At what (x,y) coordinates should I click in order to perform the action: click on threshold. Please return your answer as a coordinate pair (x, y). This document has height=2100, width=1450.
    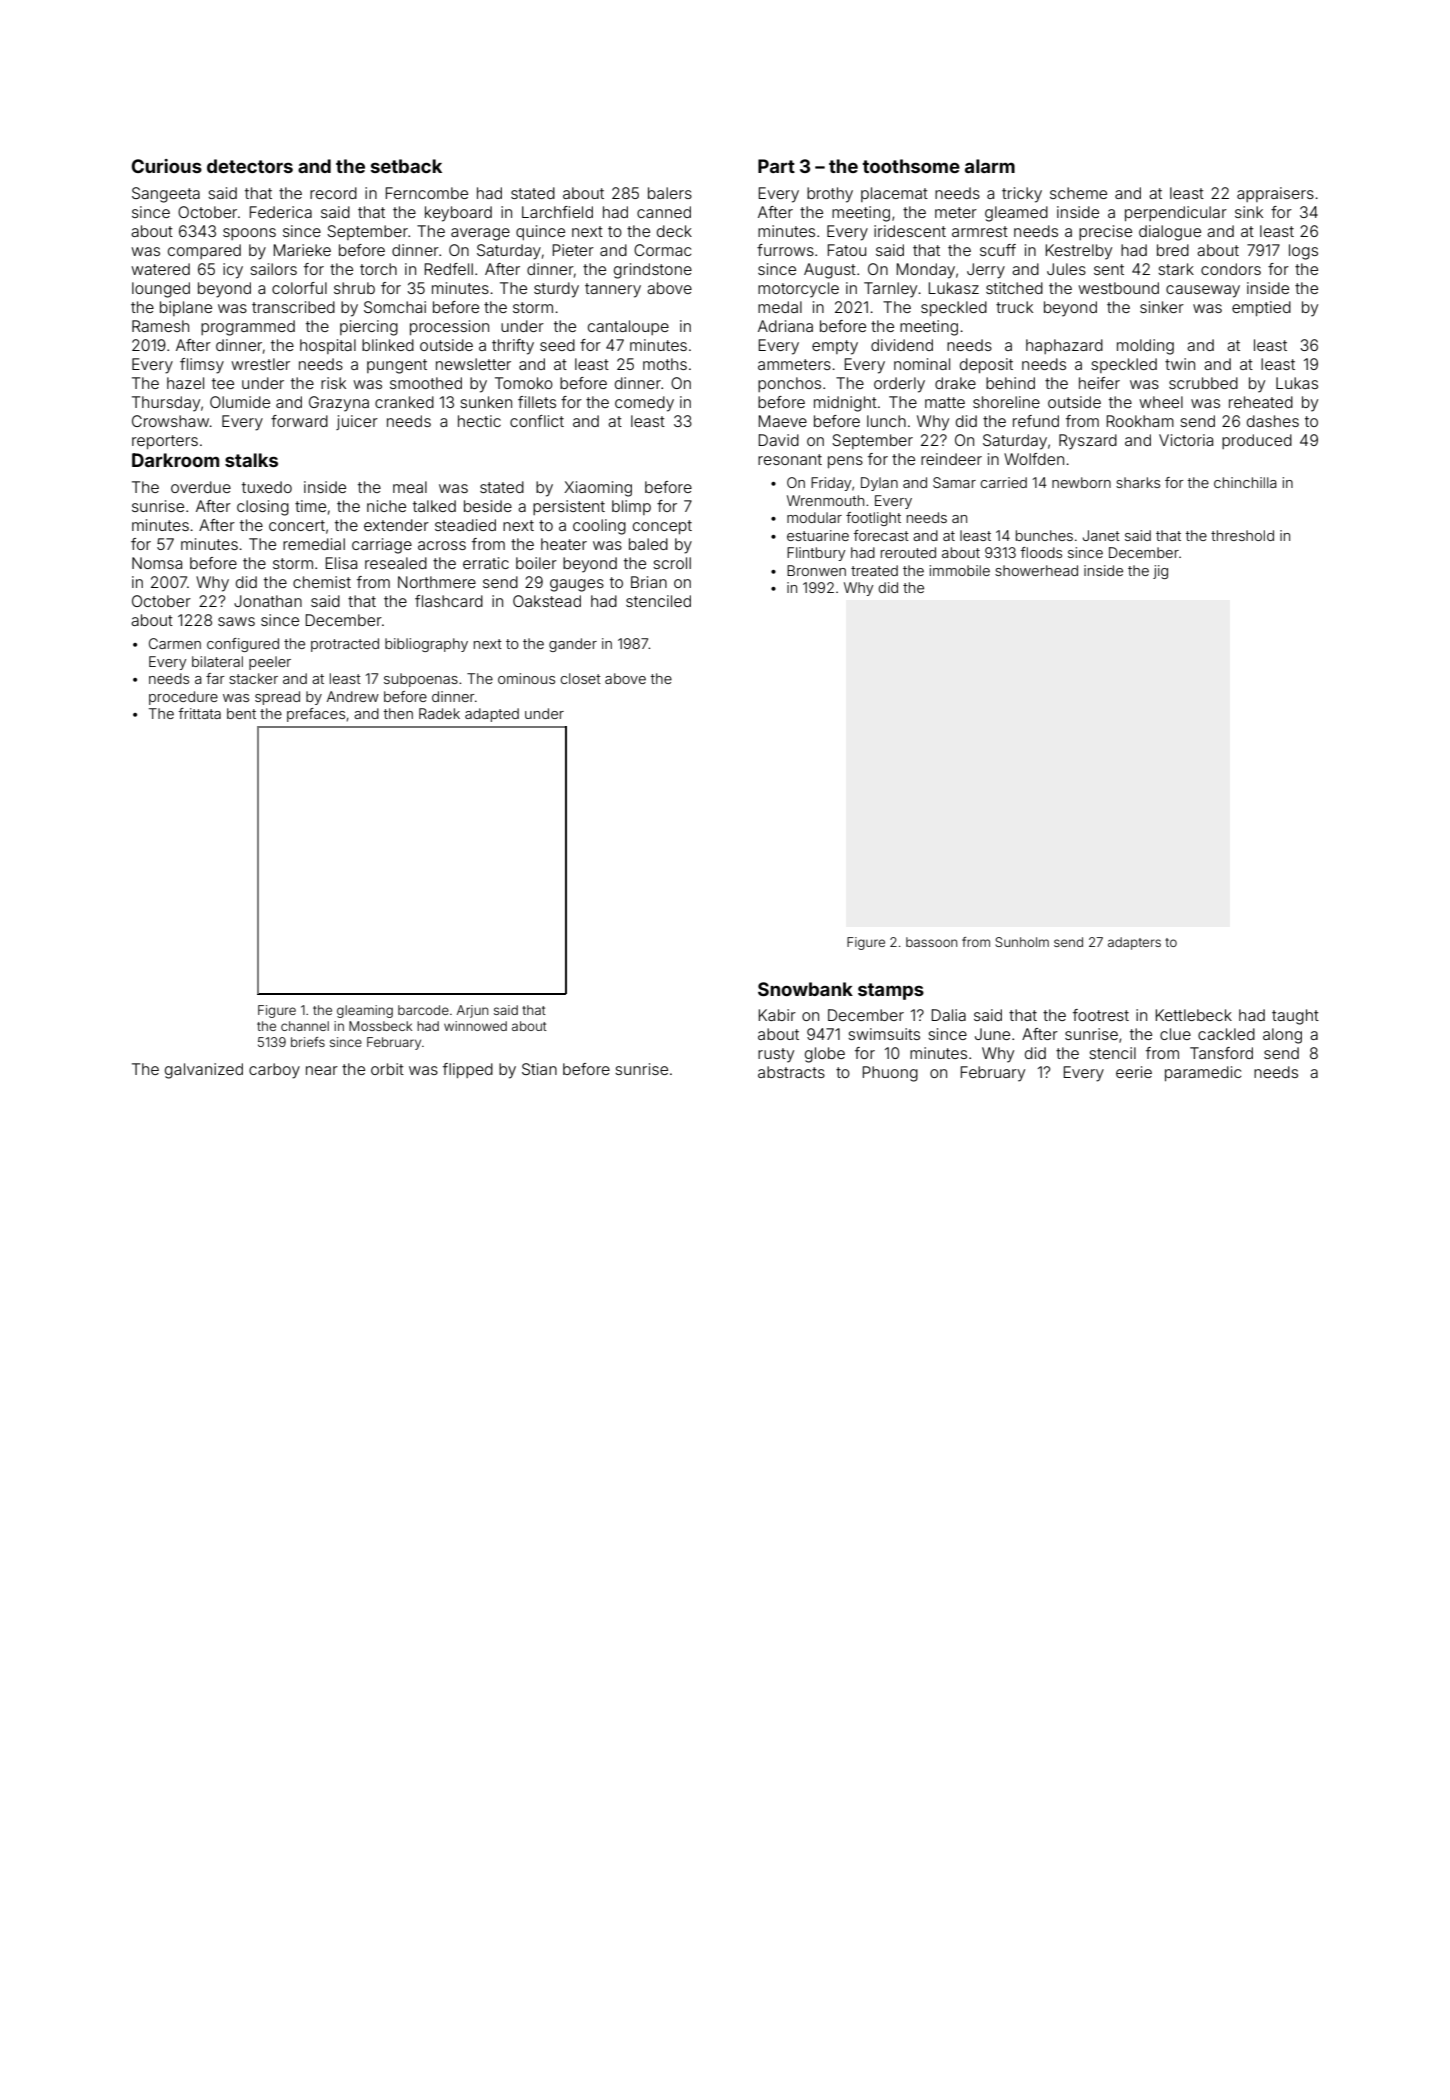
    Looking at the image, I should click on (1242, 535).
